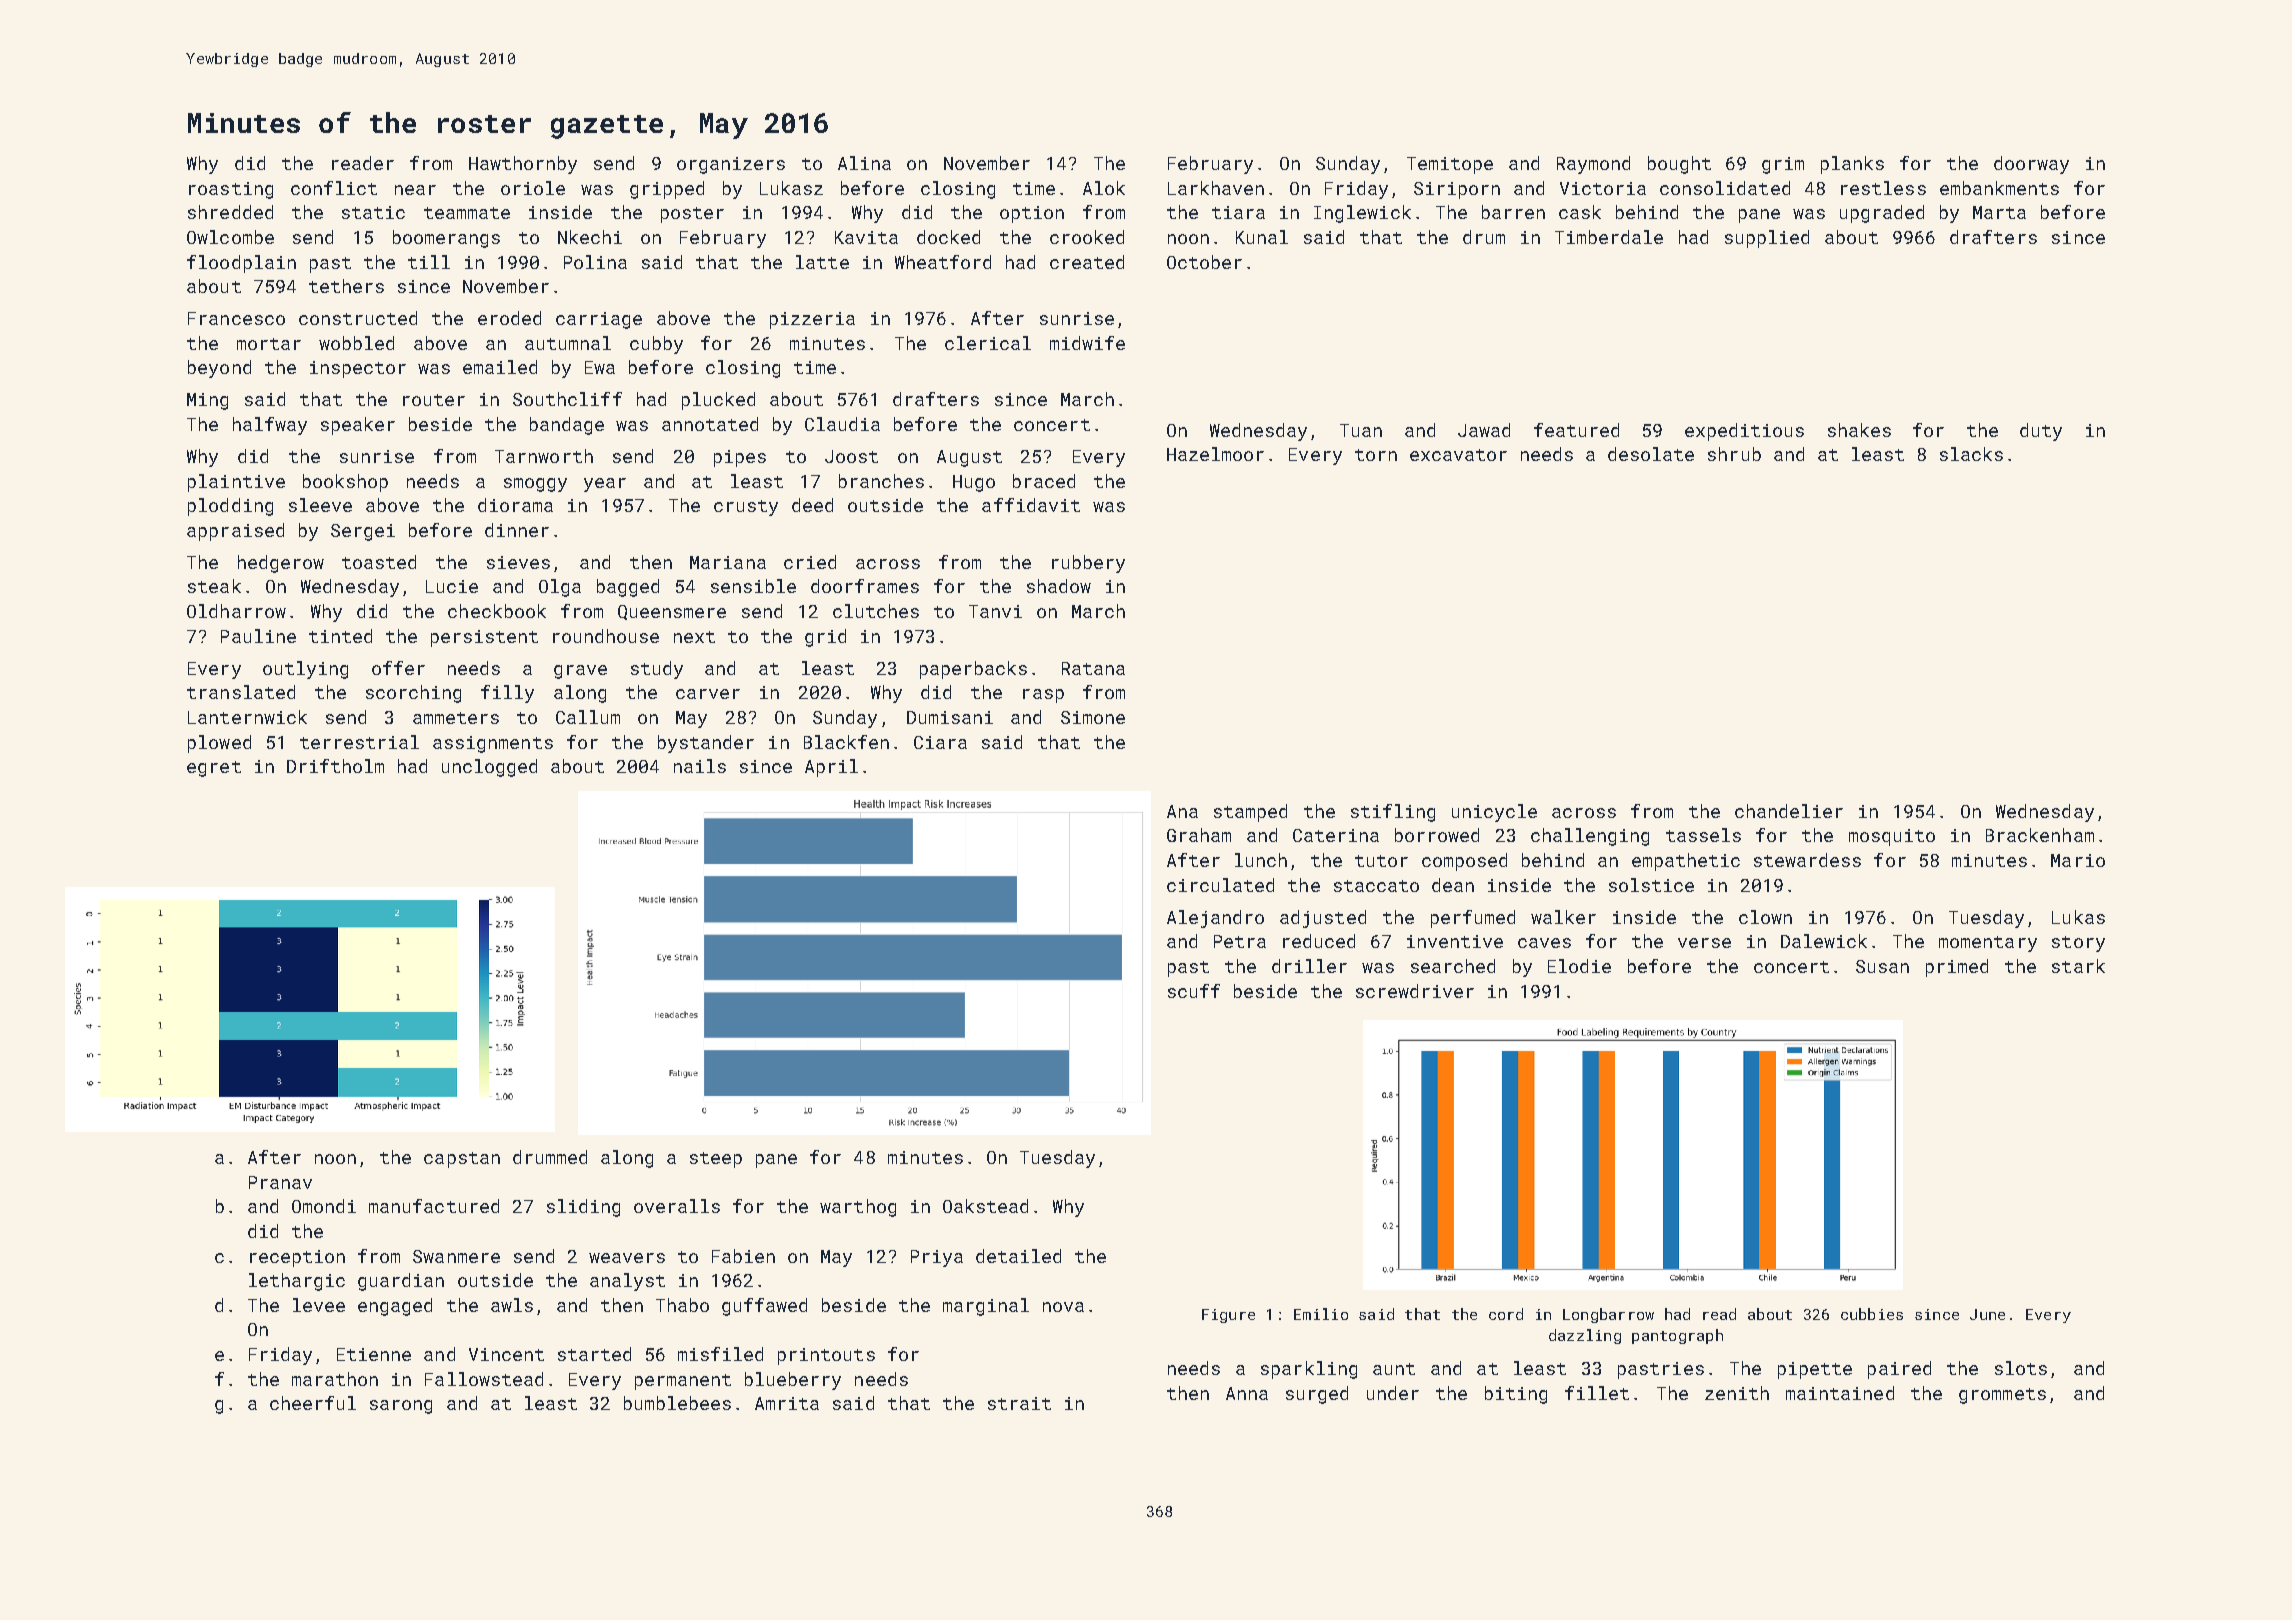 This screenshot has width=2292, height=1620. I want to click on cubbies, so click(1872, 1314).
